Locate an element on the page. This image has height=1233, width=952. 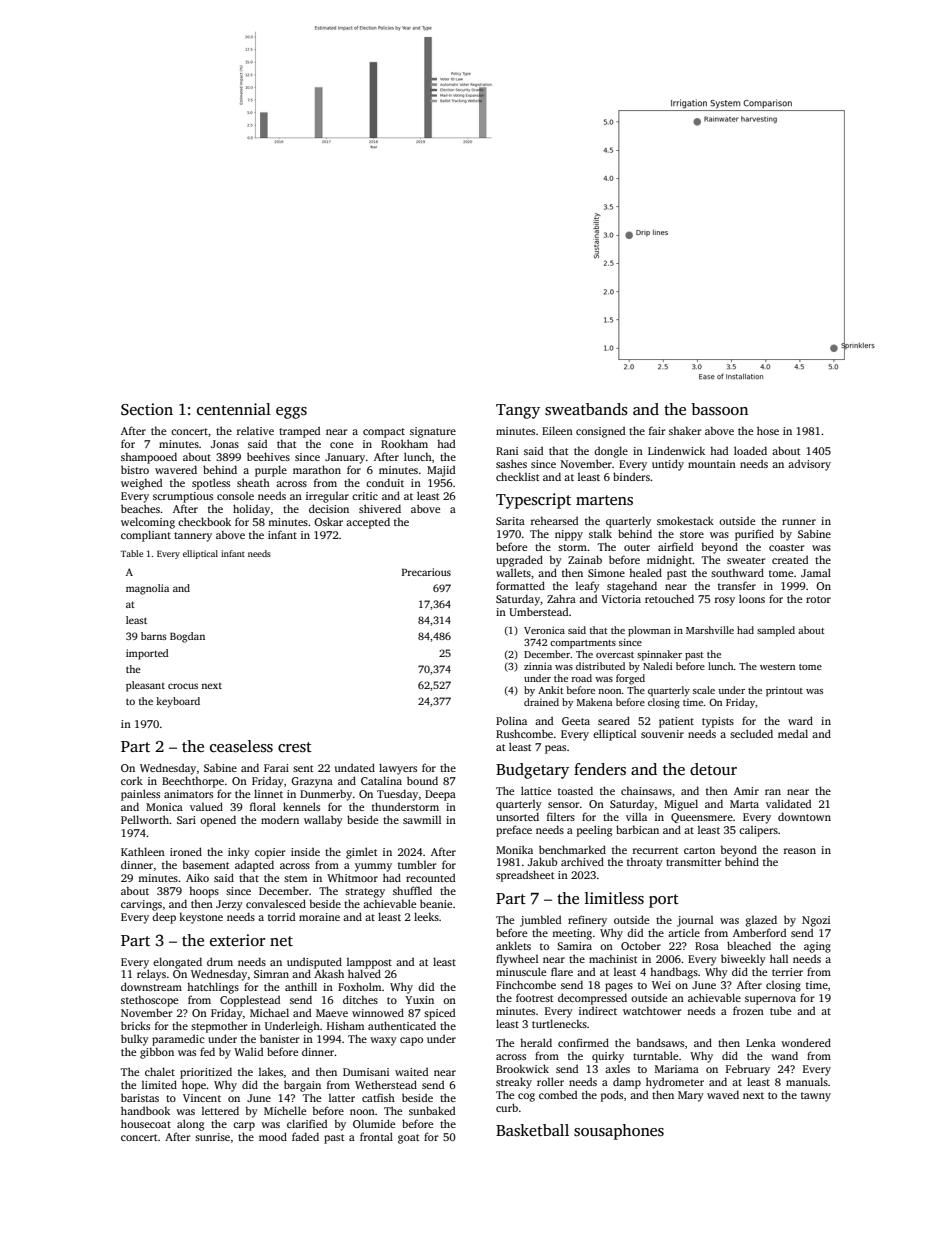
hose is located at coordinates (768, 430).
